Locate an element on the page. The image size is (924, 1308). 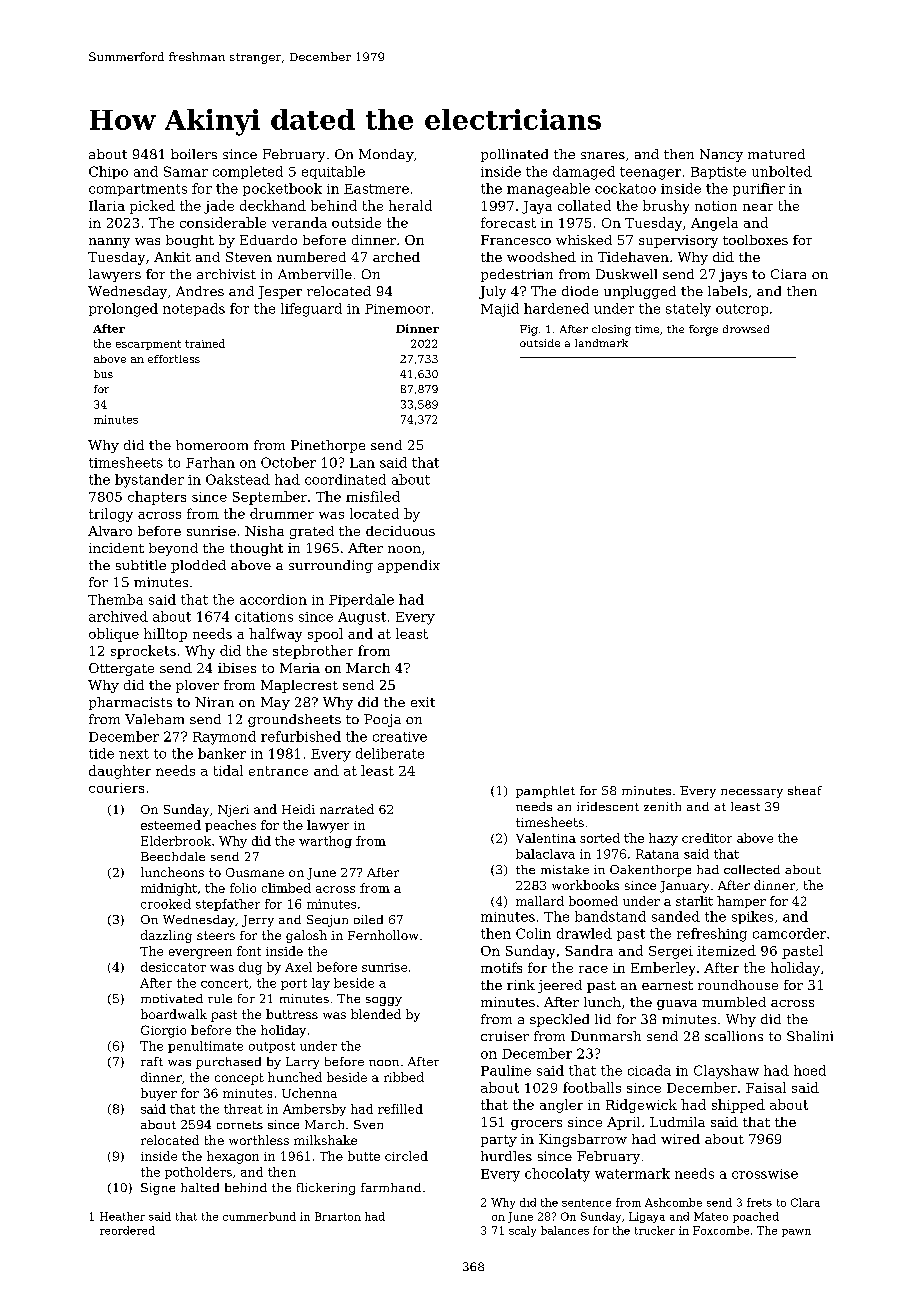
Valentina is located at coordinates (546, 838).
